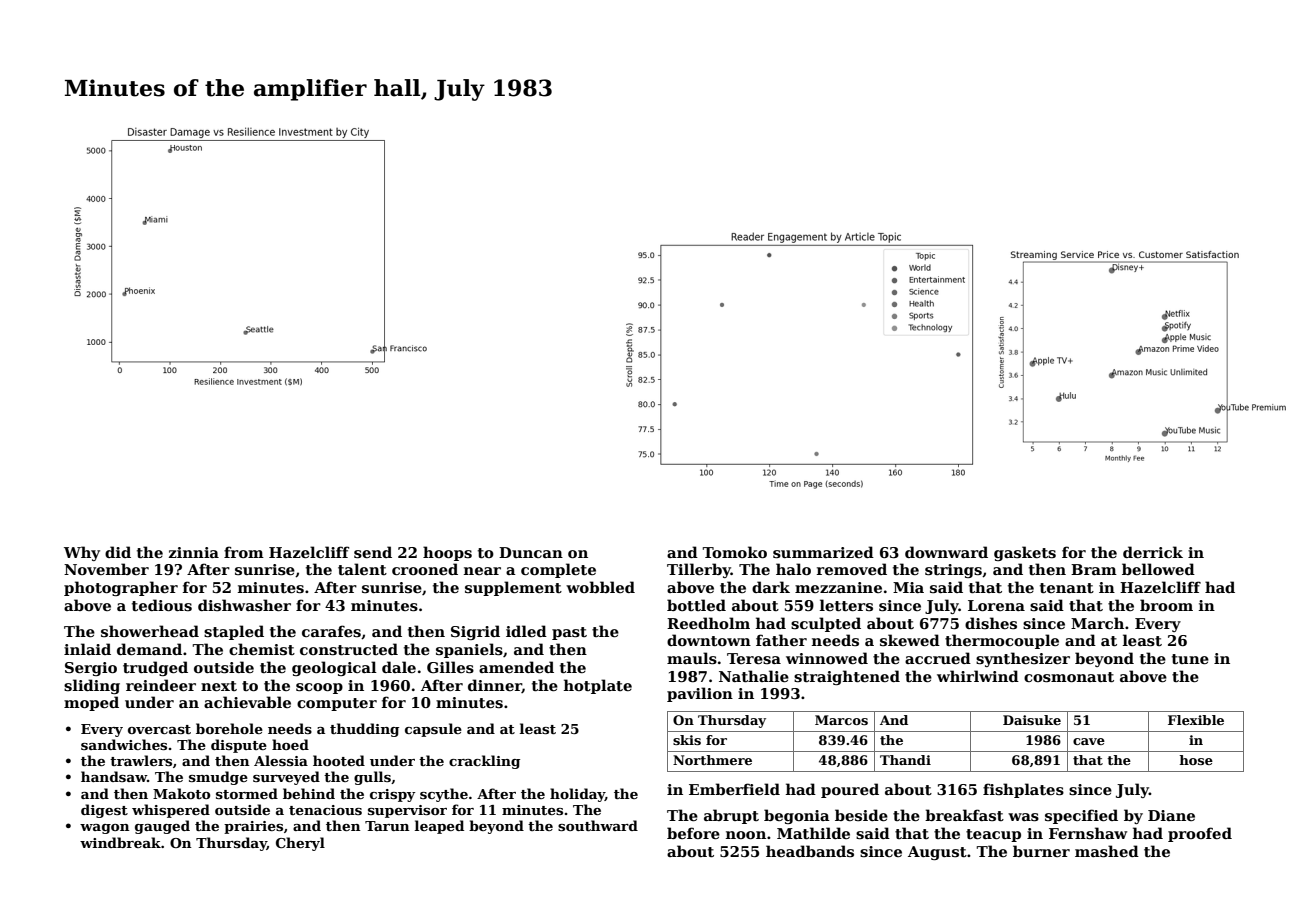 Image resolution: width=1308 pixels, height=924 pixels. Describe the element at coordinates (105, 829) in the screenshot. I see `wagon` at that location.
